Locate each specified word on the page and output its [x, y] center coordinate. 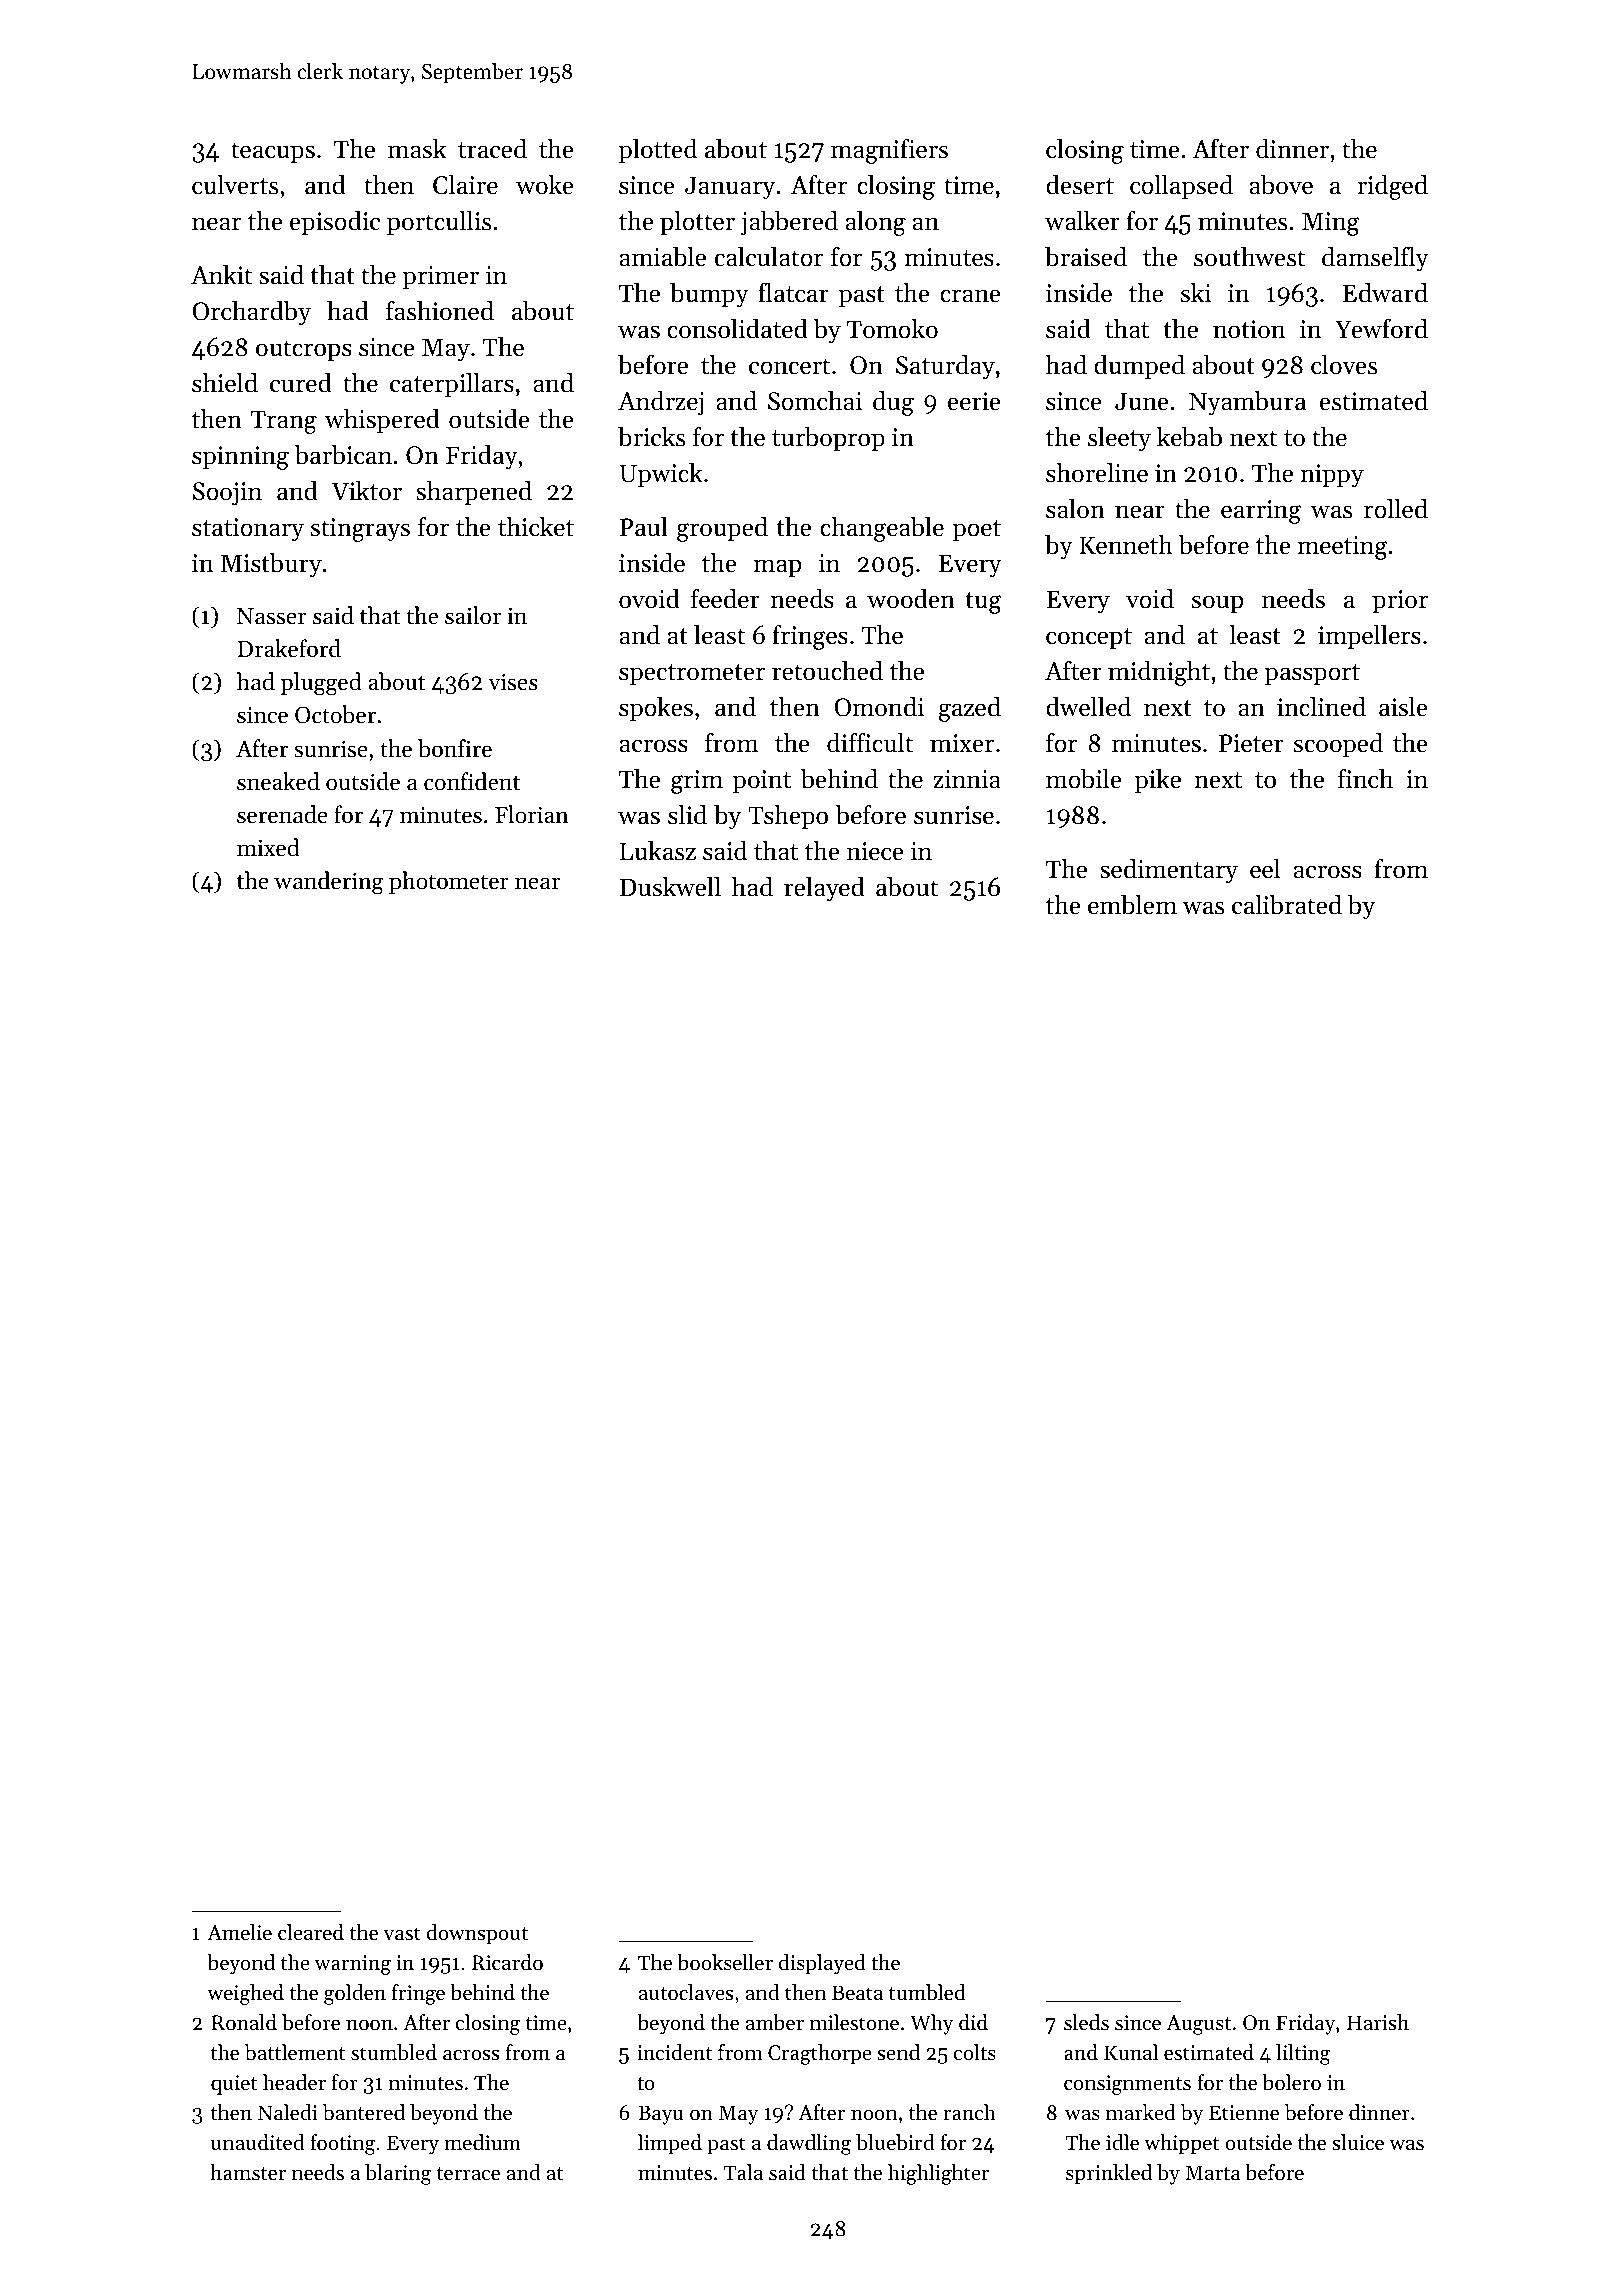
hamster [248, 2172]
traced [492, 149]
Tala [743, 2172]
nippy [1332, 476]
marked [1141, 2112]
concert [789, 366]
